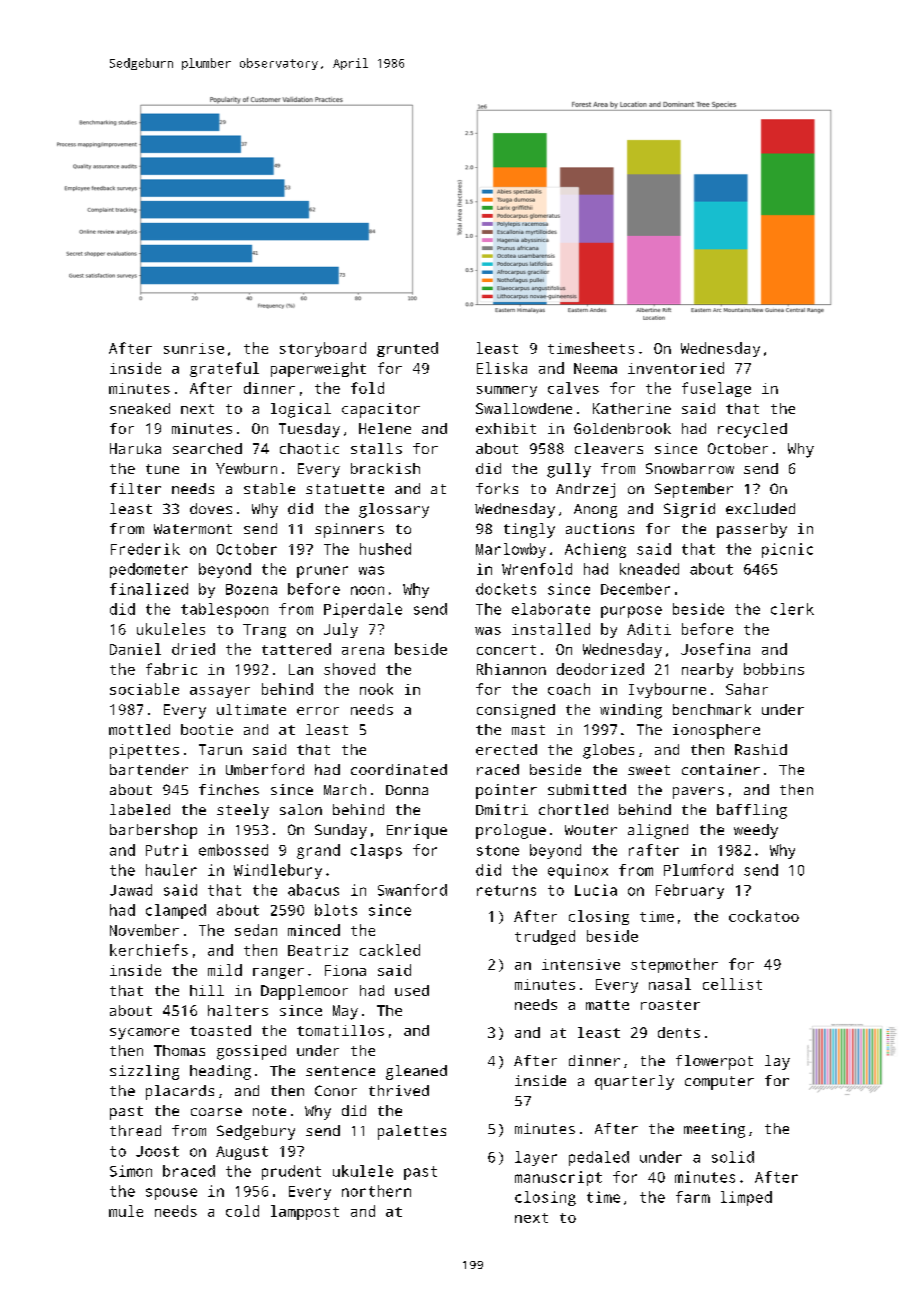  What do you see at coordinates (746, 1198) in the image?
I see `limped` at bounding box center [746, 1198].
